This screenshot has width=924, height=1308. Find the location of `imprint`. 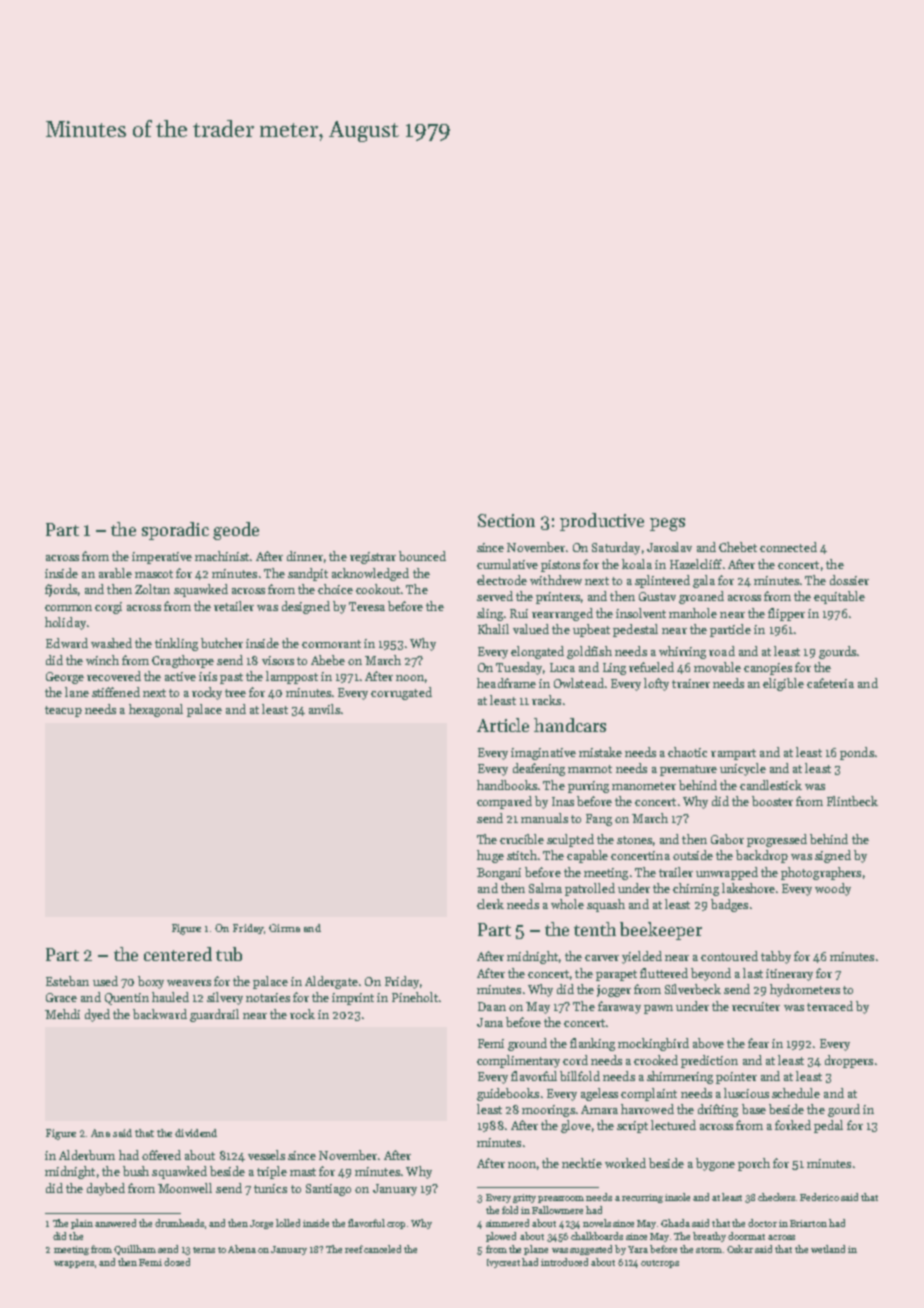

imprint is located at coordinates (353, 999).
